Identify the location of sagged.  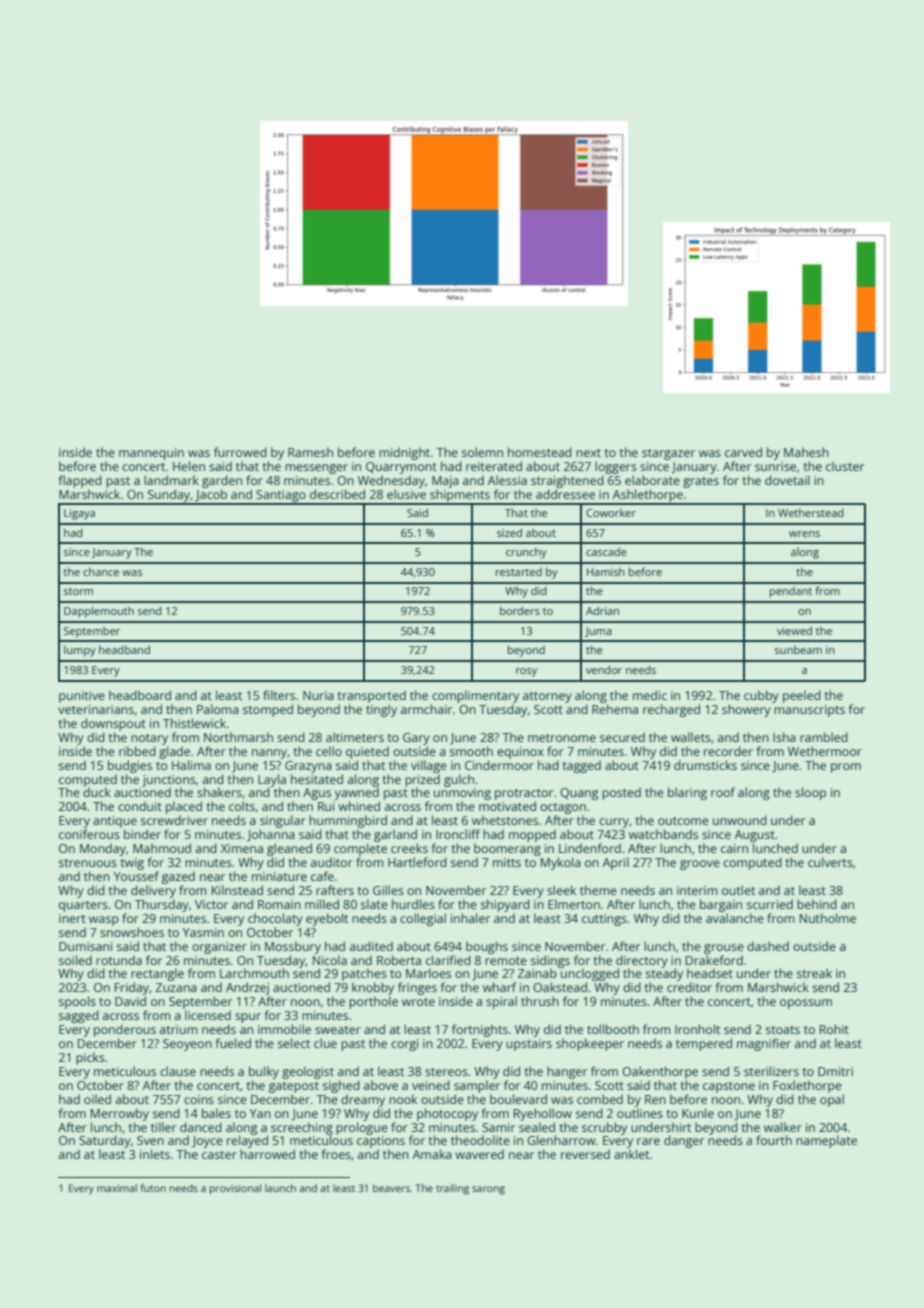
(79, 1016).
